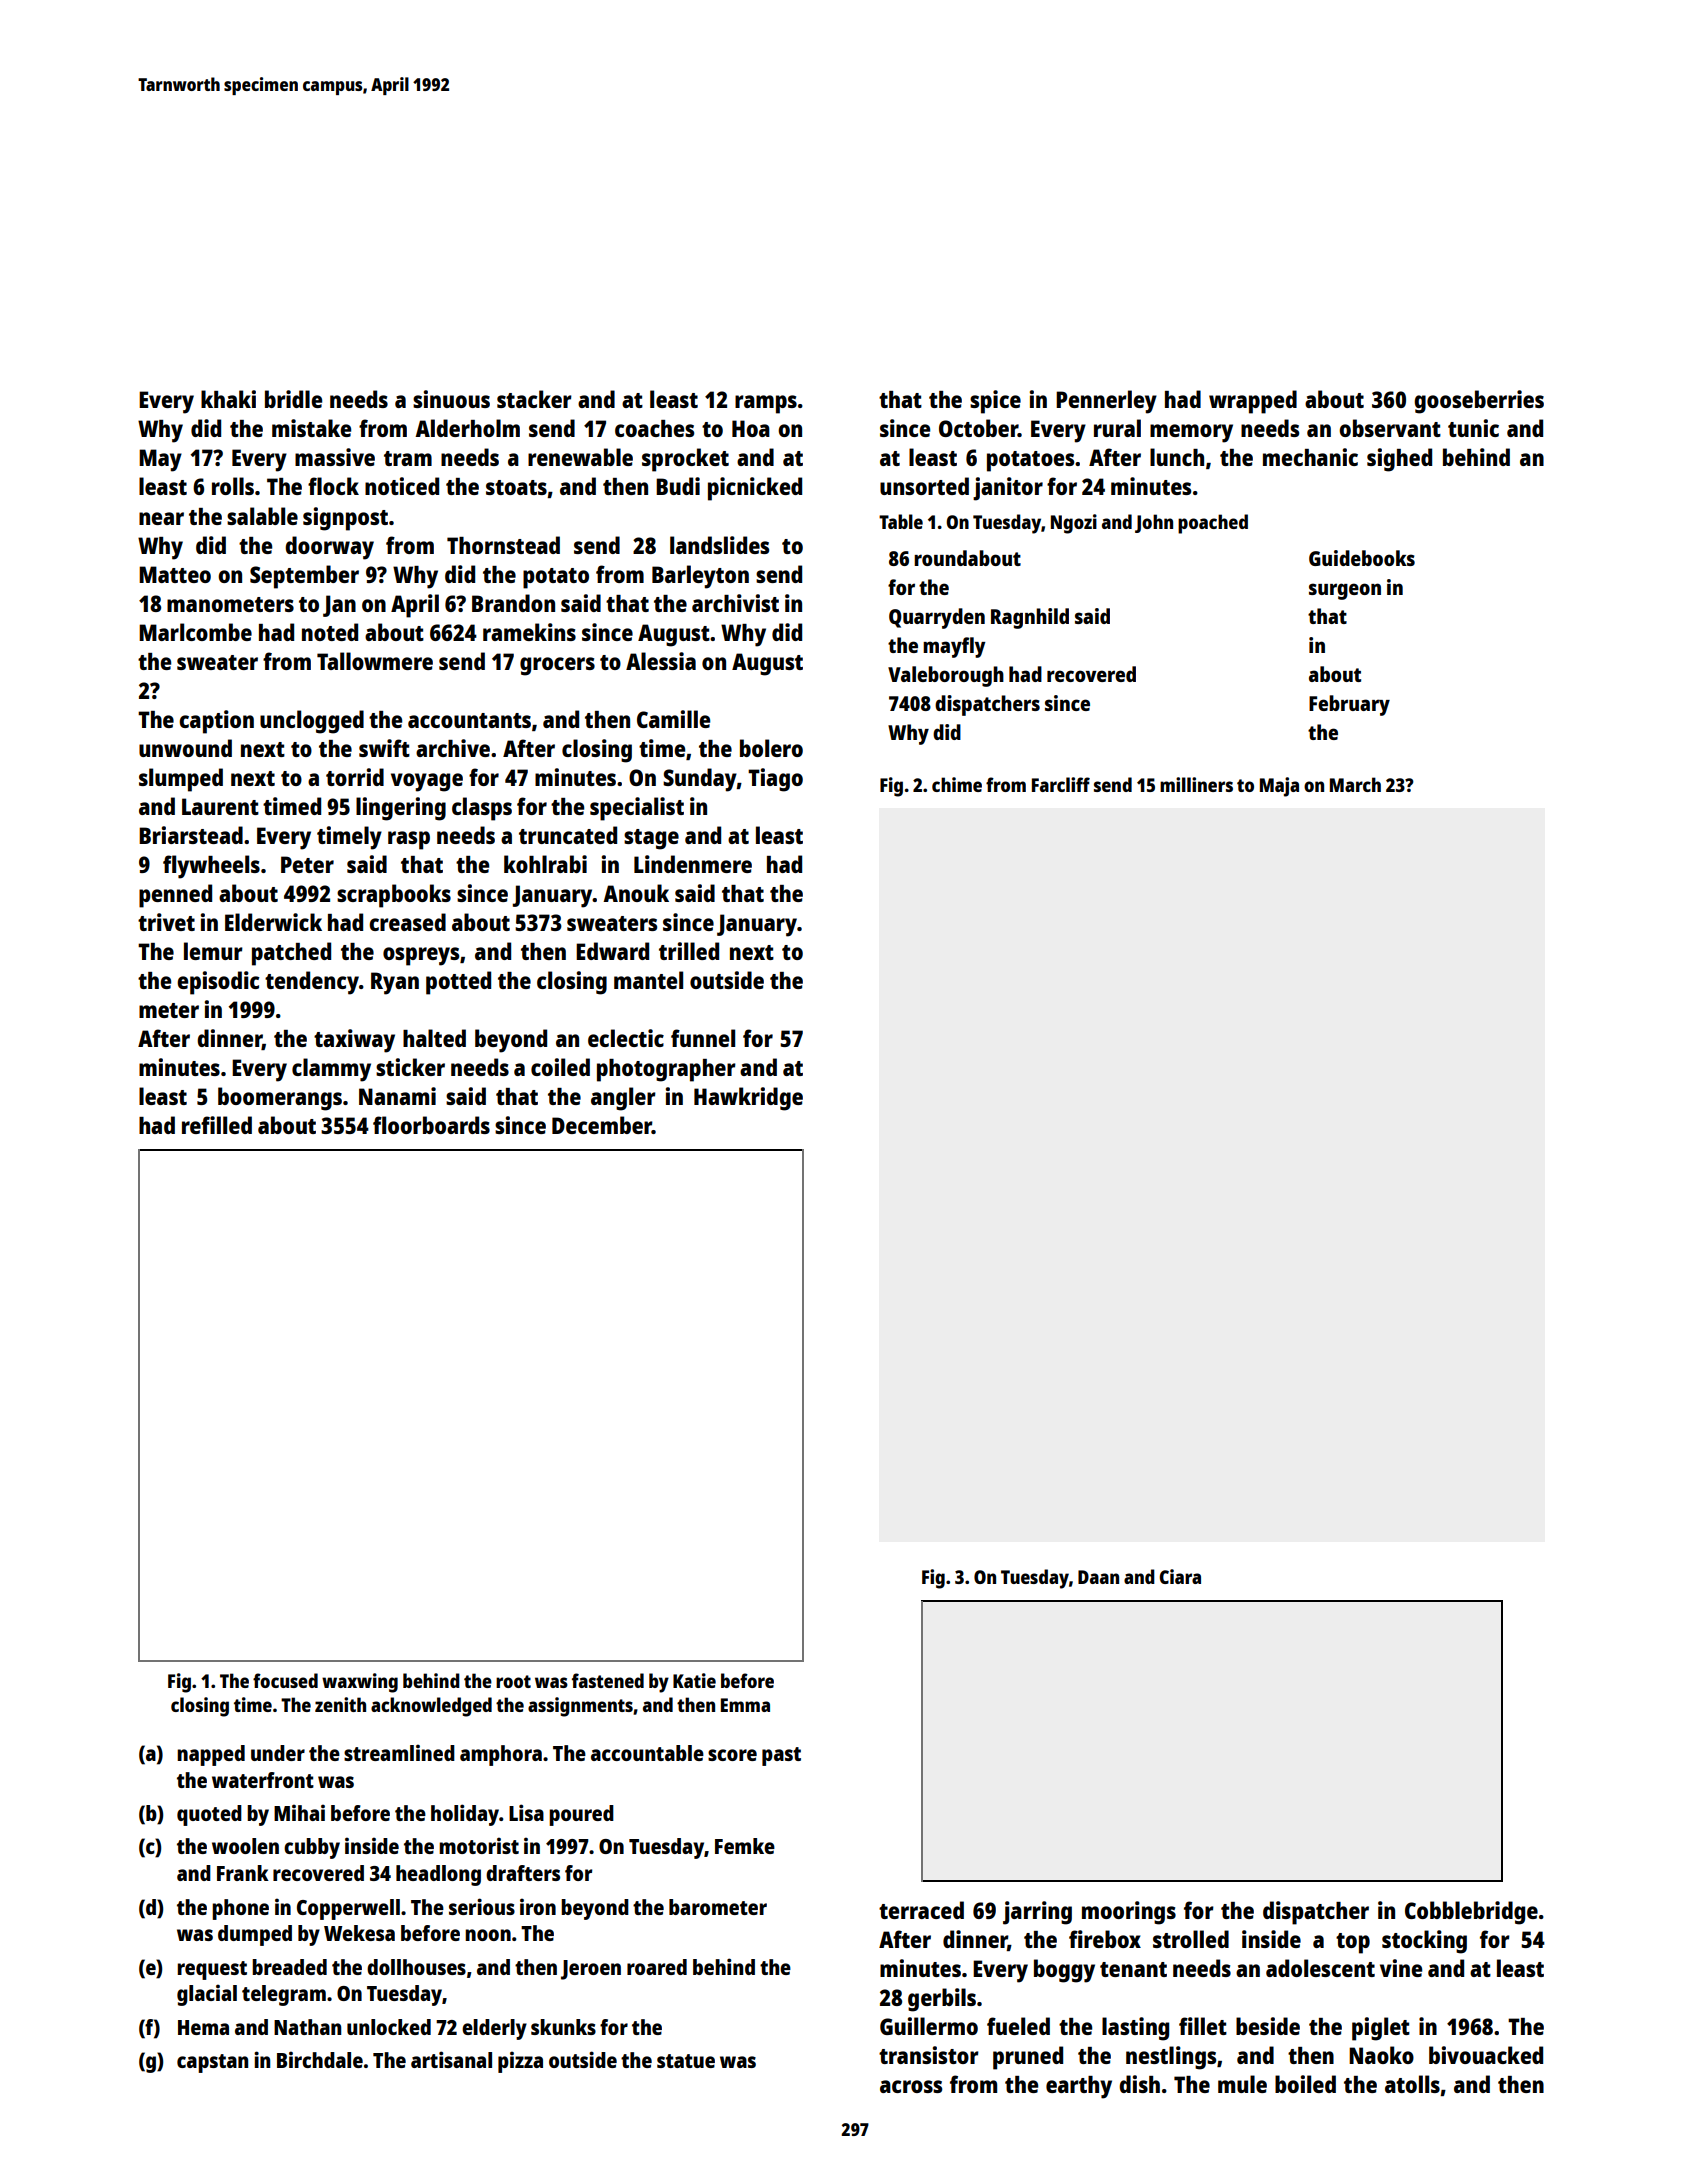 Image resolution: width=1683 pixels, height=2178 pixels. Describe the element at coordinates (431, 1125) in the page. I see `floorboards` at that location.
